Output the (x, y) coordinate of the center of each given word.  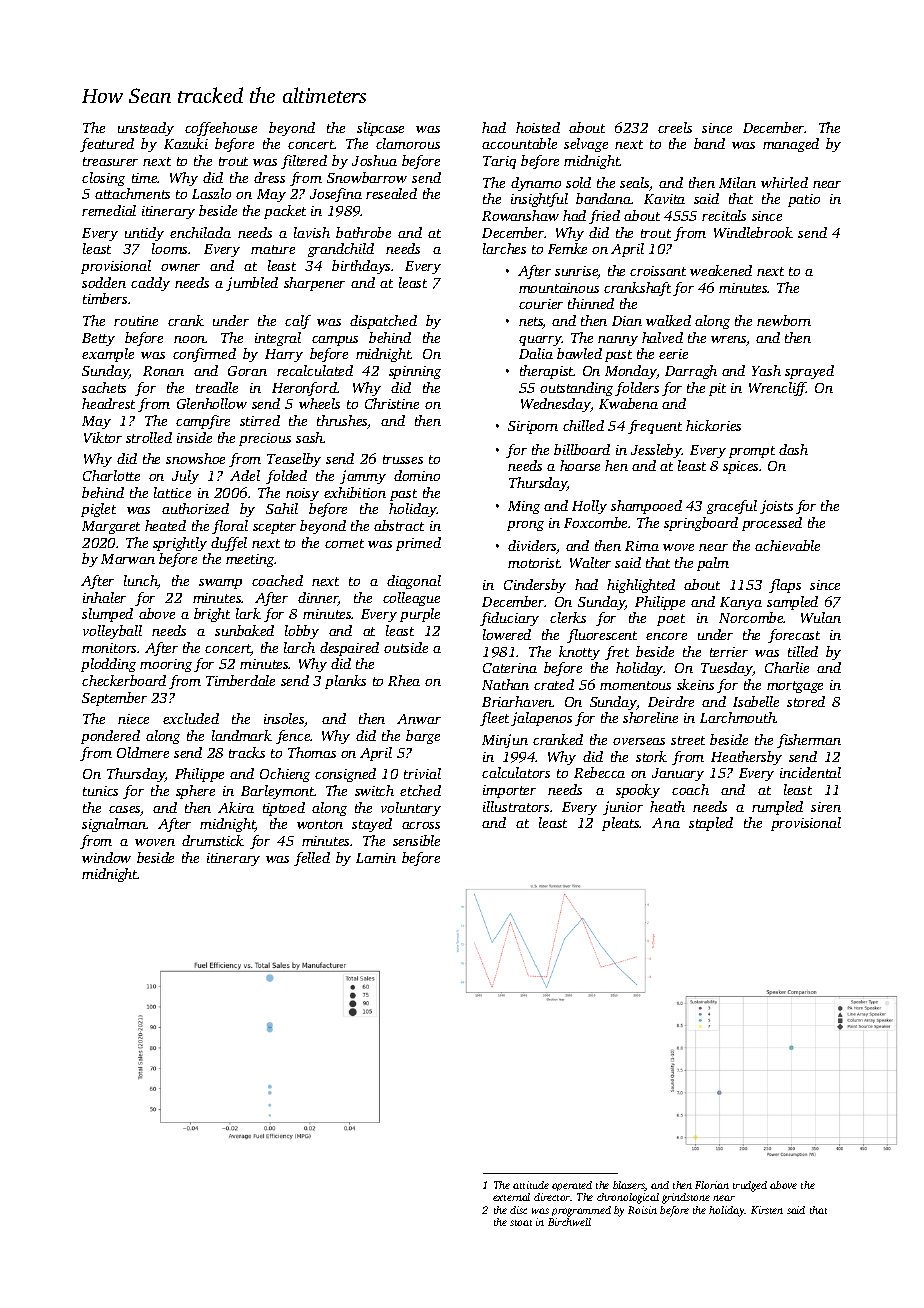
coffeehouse (221, 129)
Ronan (163, 371)
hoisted (538, 127)
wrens (729, 341)
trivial (422, 773)
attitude (531, 1185)
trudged (750, 1186)
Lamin (376, 858)
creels (675, 127)
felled (312, 859)
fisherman (809, 741)
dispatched (383, 322)
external (511, 1197)
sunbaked (244, 630)
